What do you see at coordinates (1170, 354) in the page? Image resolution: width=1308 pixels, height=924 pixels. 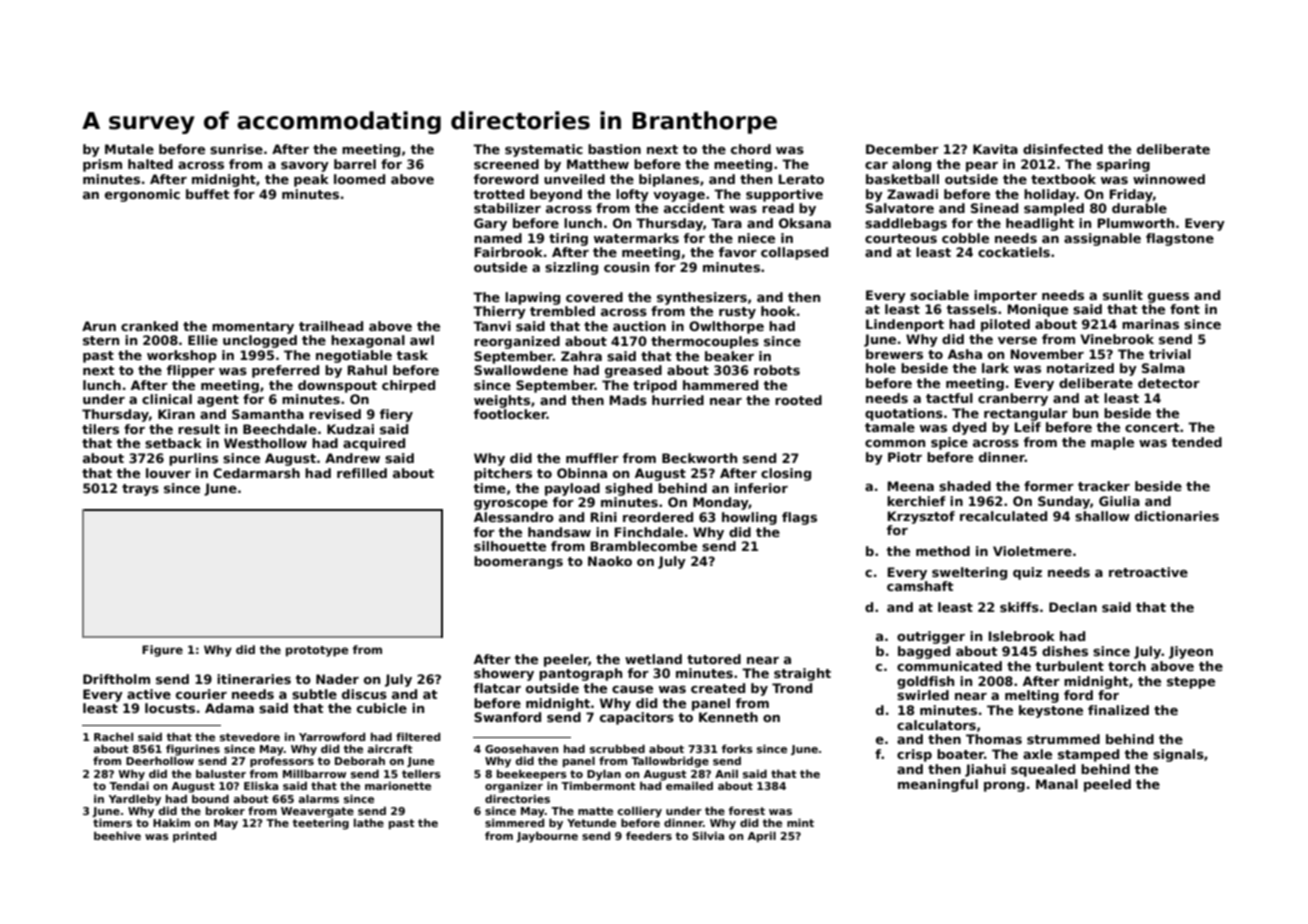 I see `trivial` at bounding box center [1170, 354].
